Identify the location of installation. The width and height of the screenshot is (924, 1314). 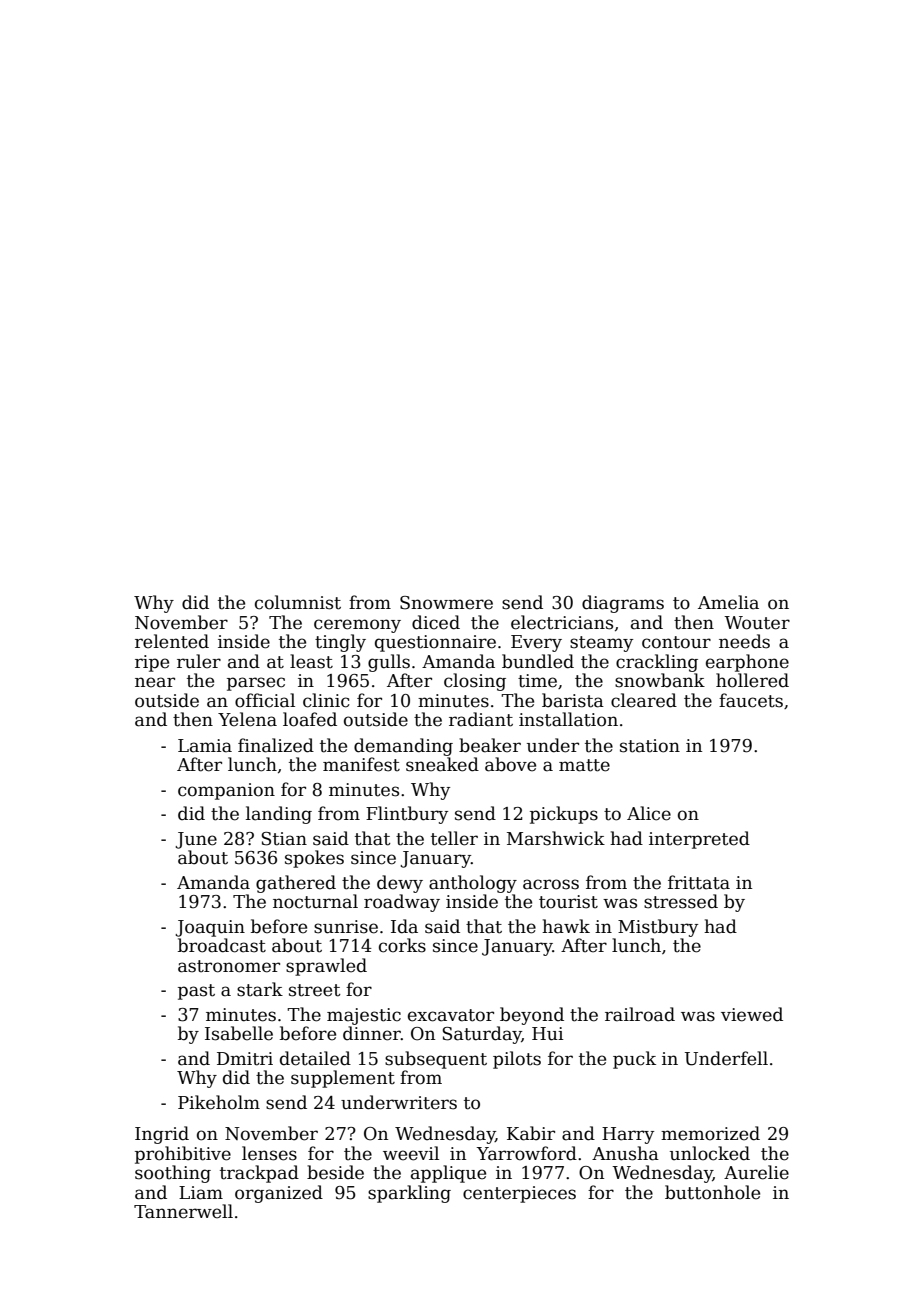
(568, 719).
